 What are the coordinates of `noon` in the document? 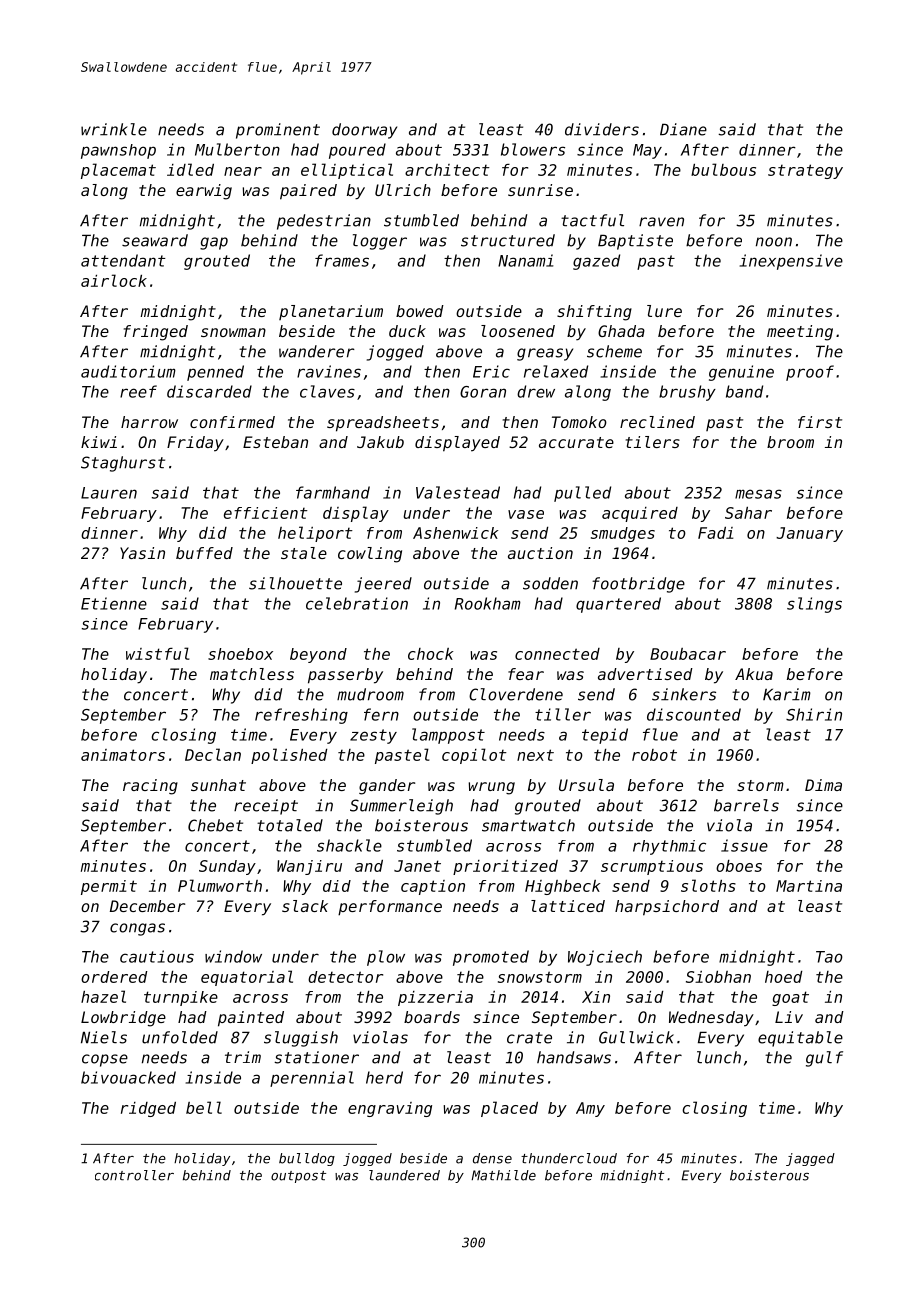 It's located at (774, 242).
